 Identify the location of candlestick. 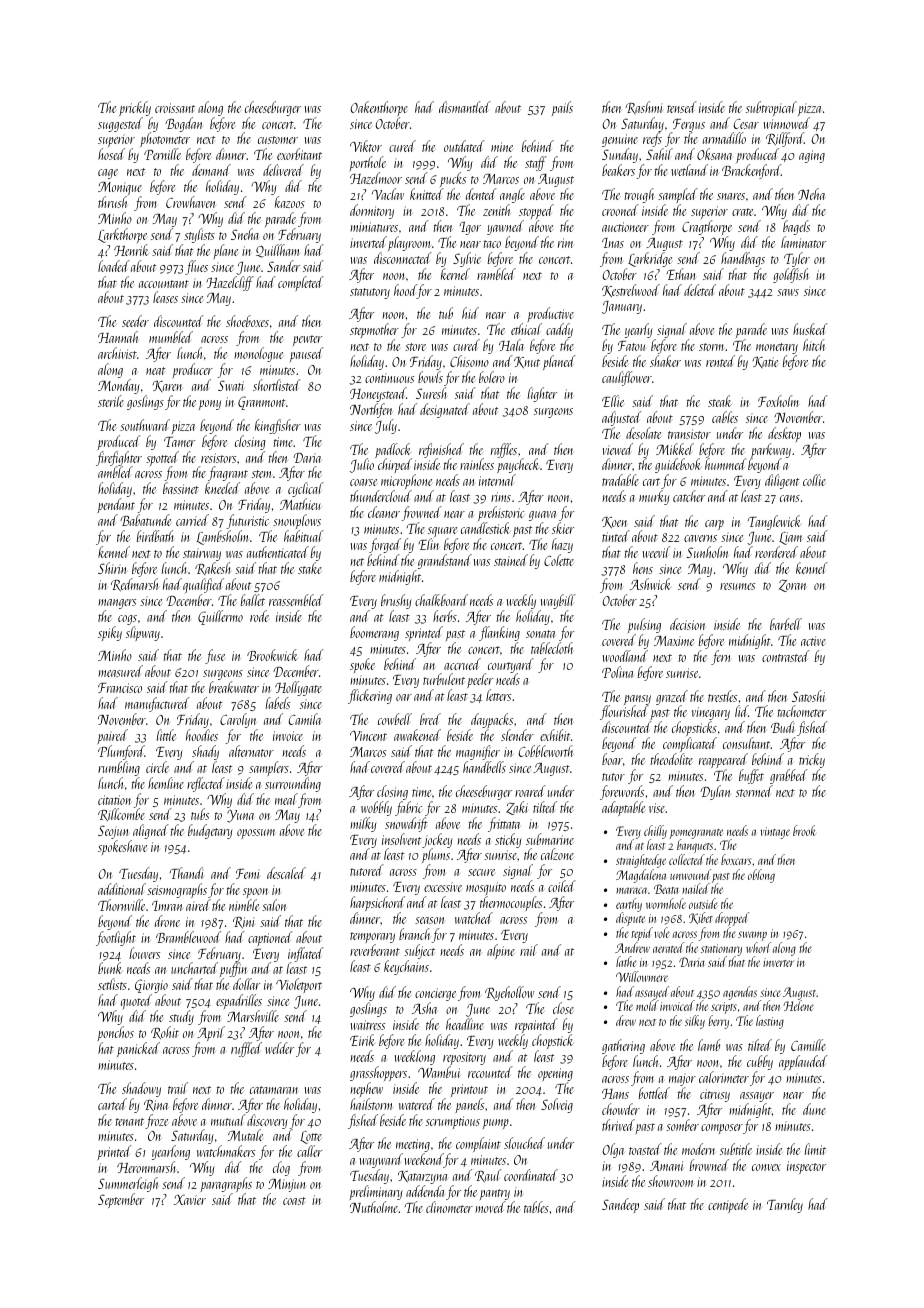
(485, 528).
